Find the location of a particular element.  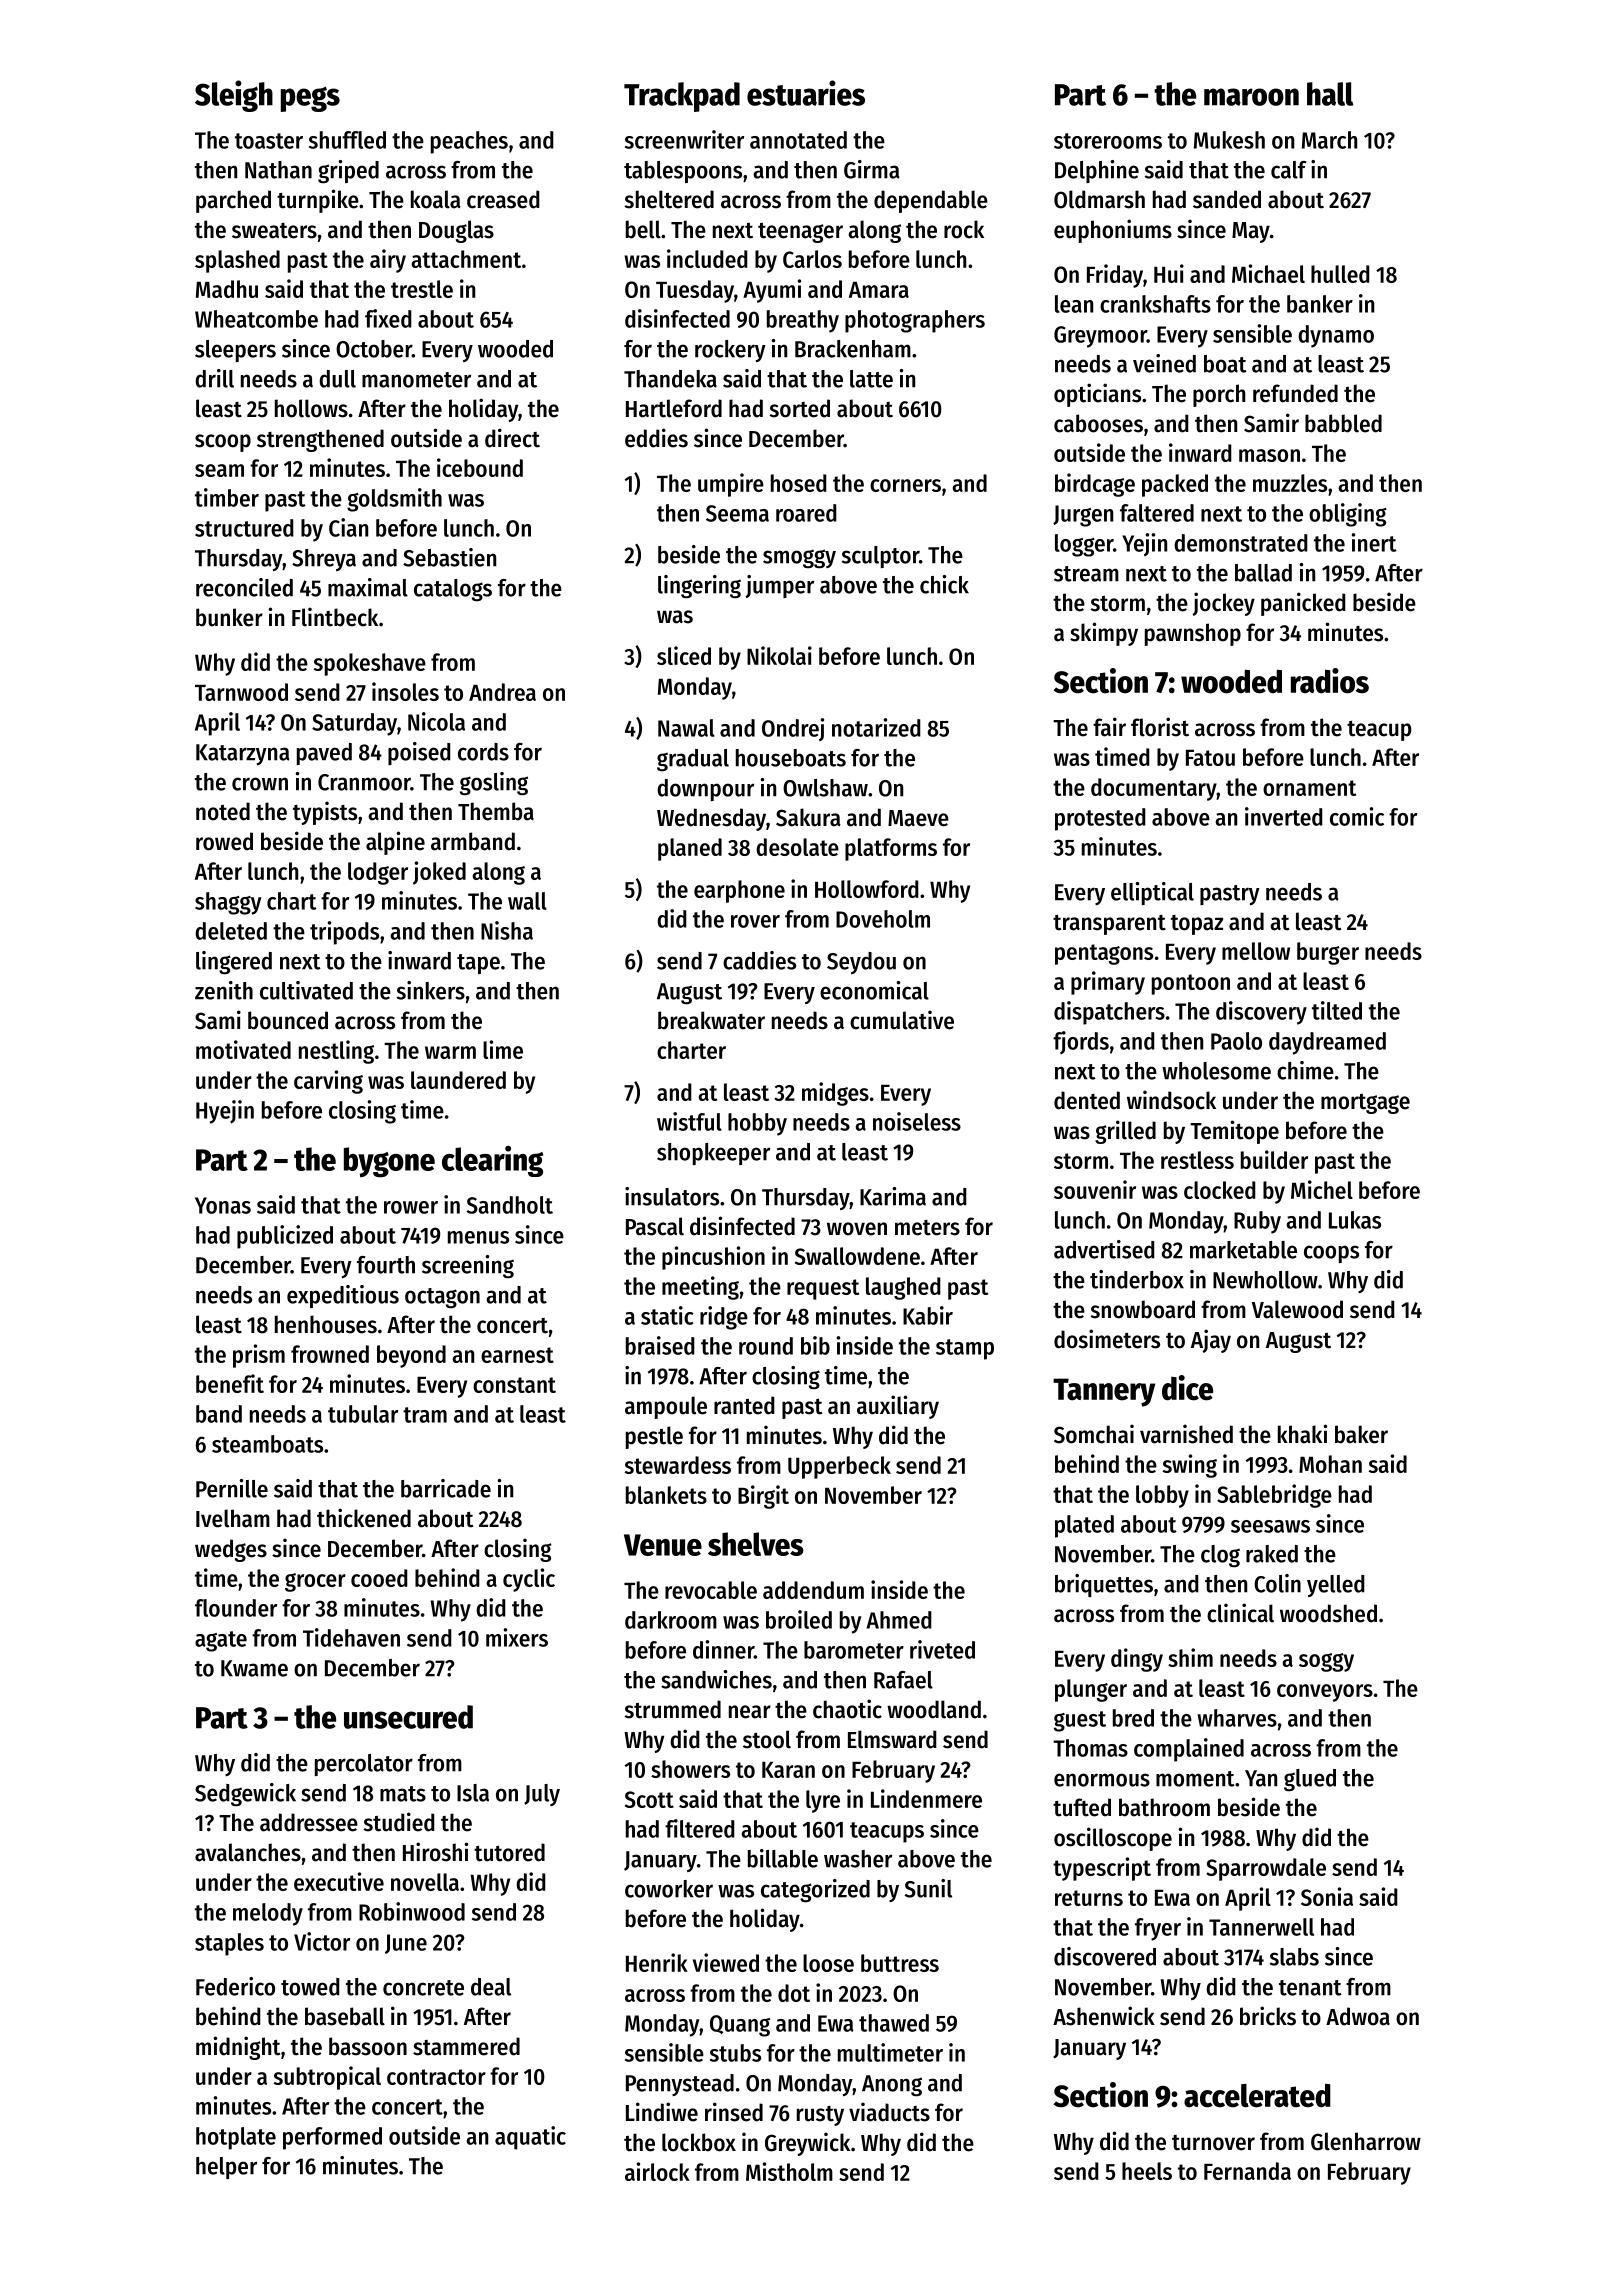

hulled is located at coordinates (1340, 274).
